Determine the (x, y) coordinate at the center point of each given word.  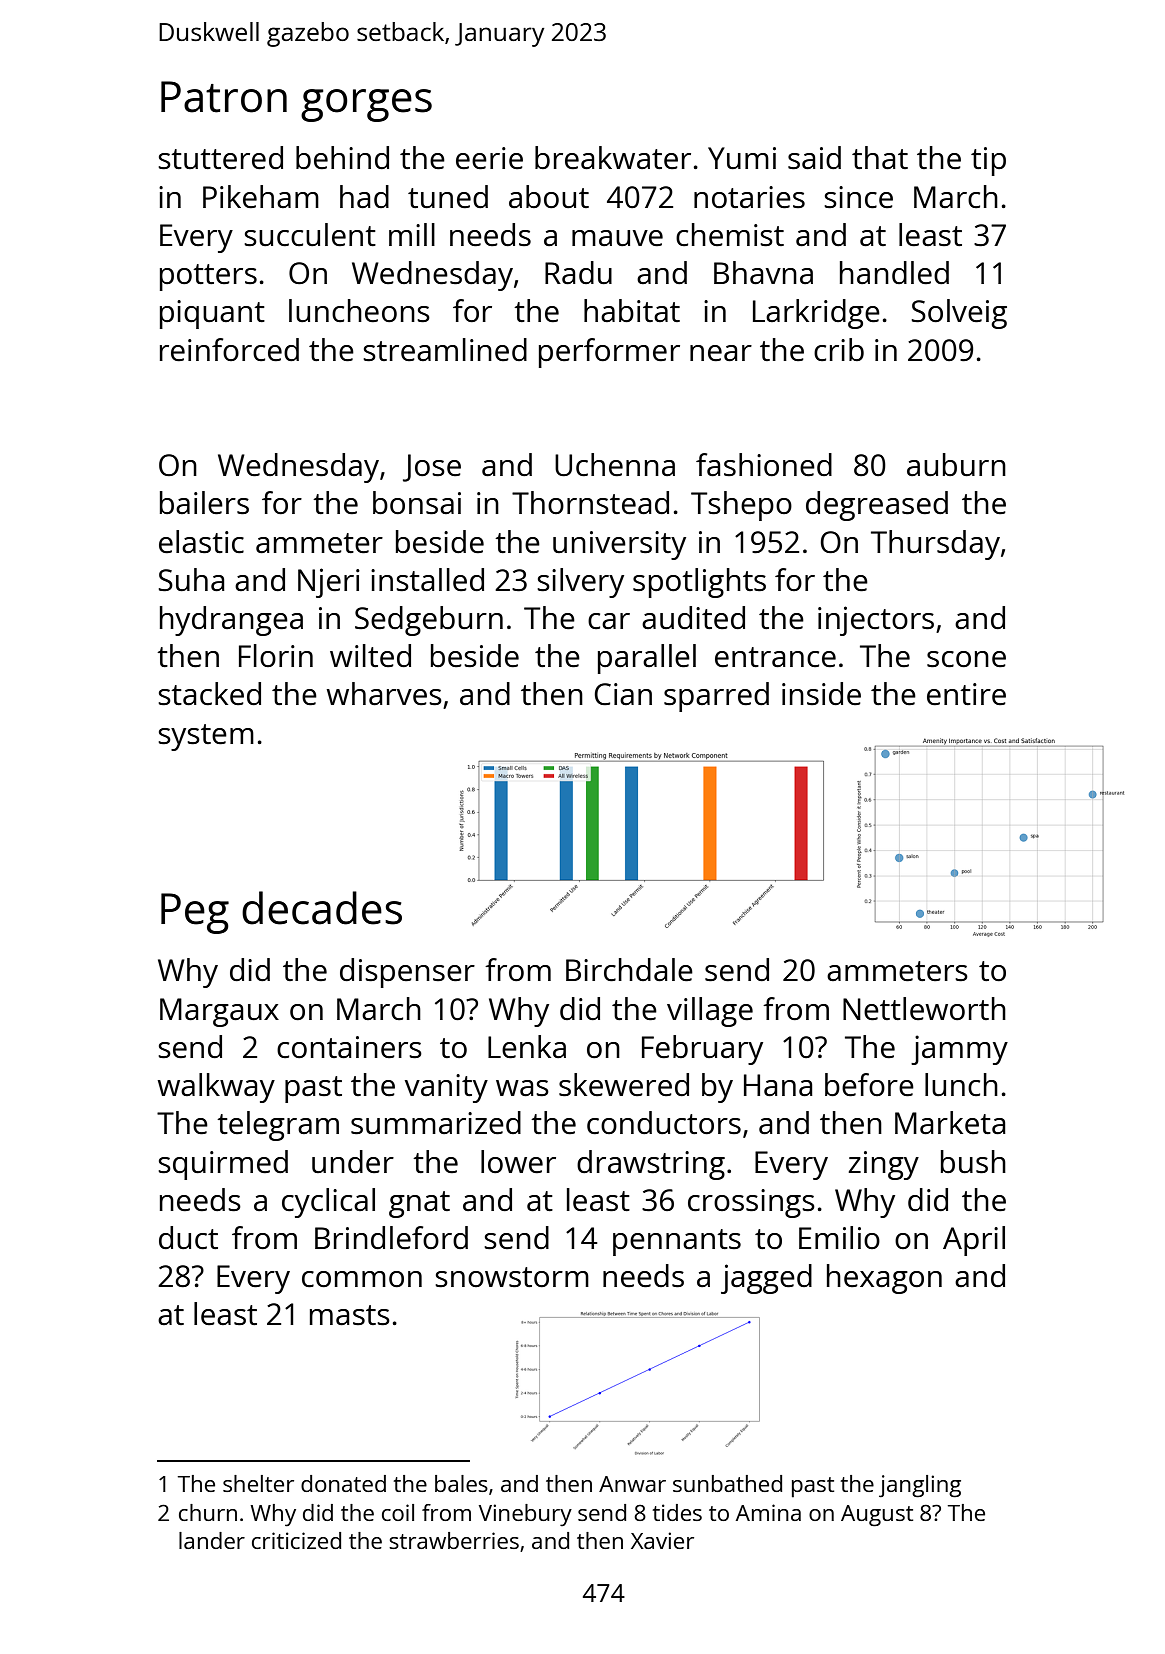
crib (839, 349)
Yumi (742, 158)
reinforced (229, 350)
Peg (195, 913)
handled (894, 273)
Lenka (527, 1047)
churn (208, 1512)
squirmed (223, 1165)
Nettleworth (924, 1009)
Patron (224, 97)
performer (609, 353)
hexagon (884, 1279)
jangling (920, 1486)
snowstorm (512, 1277)
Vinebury (525, 1515)
